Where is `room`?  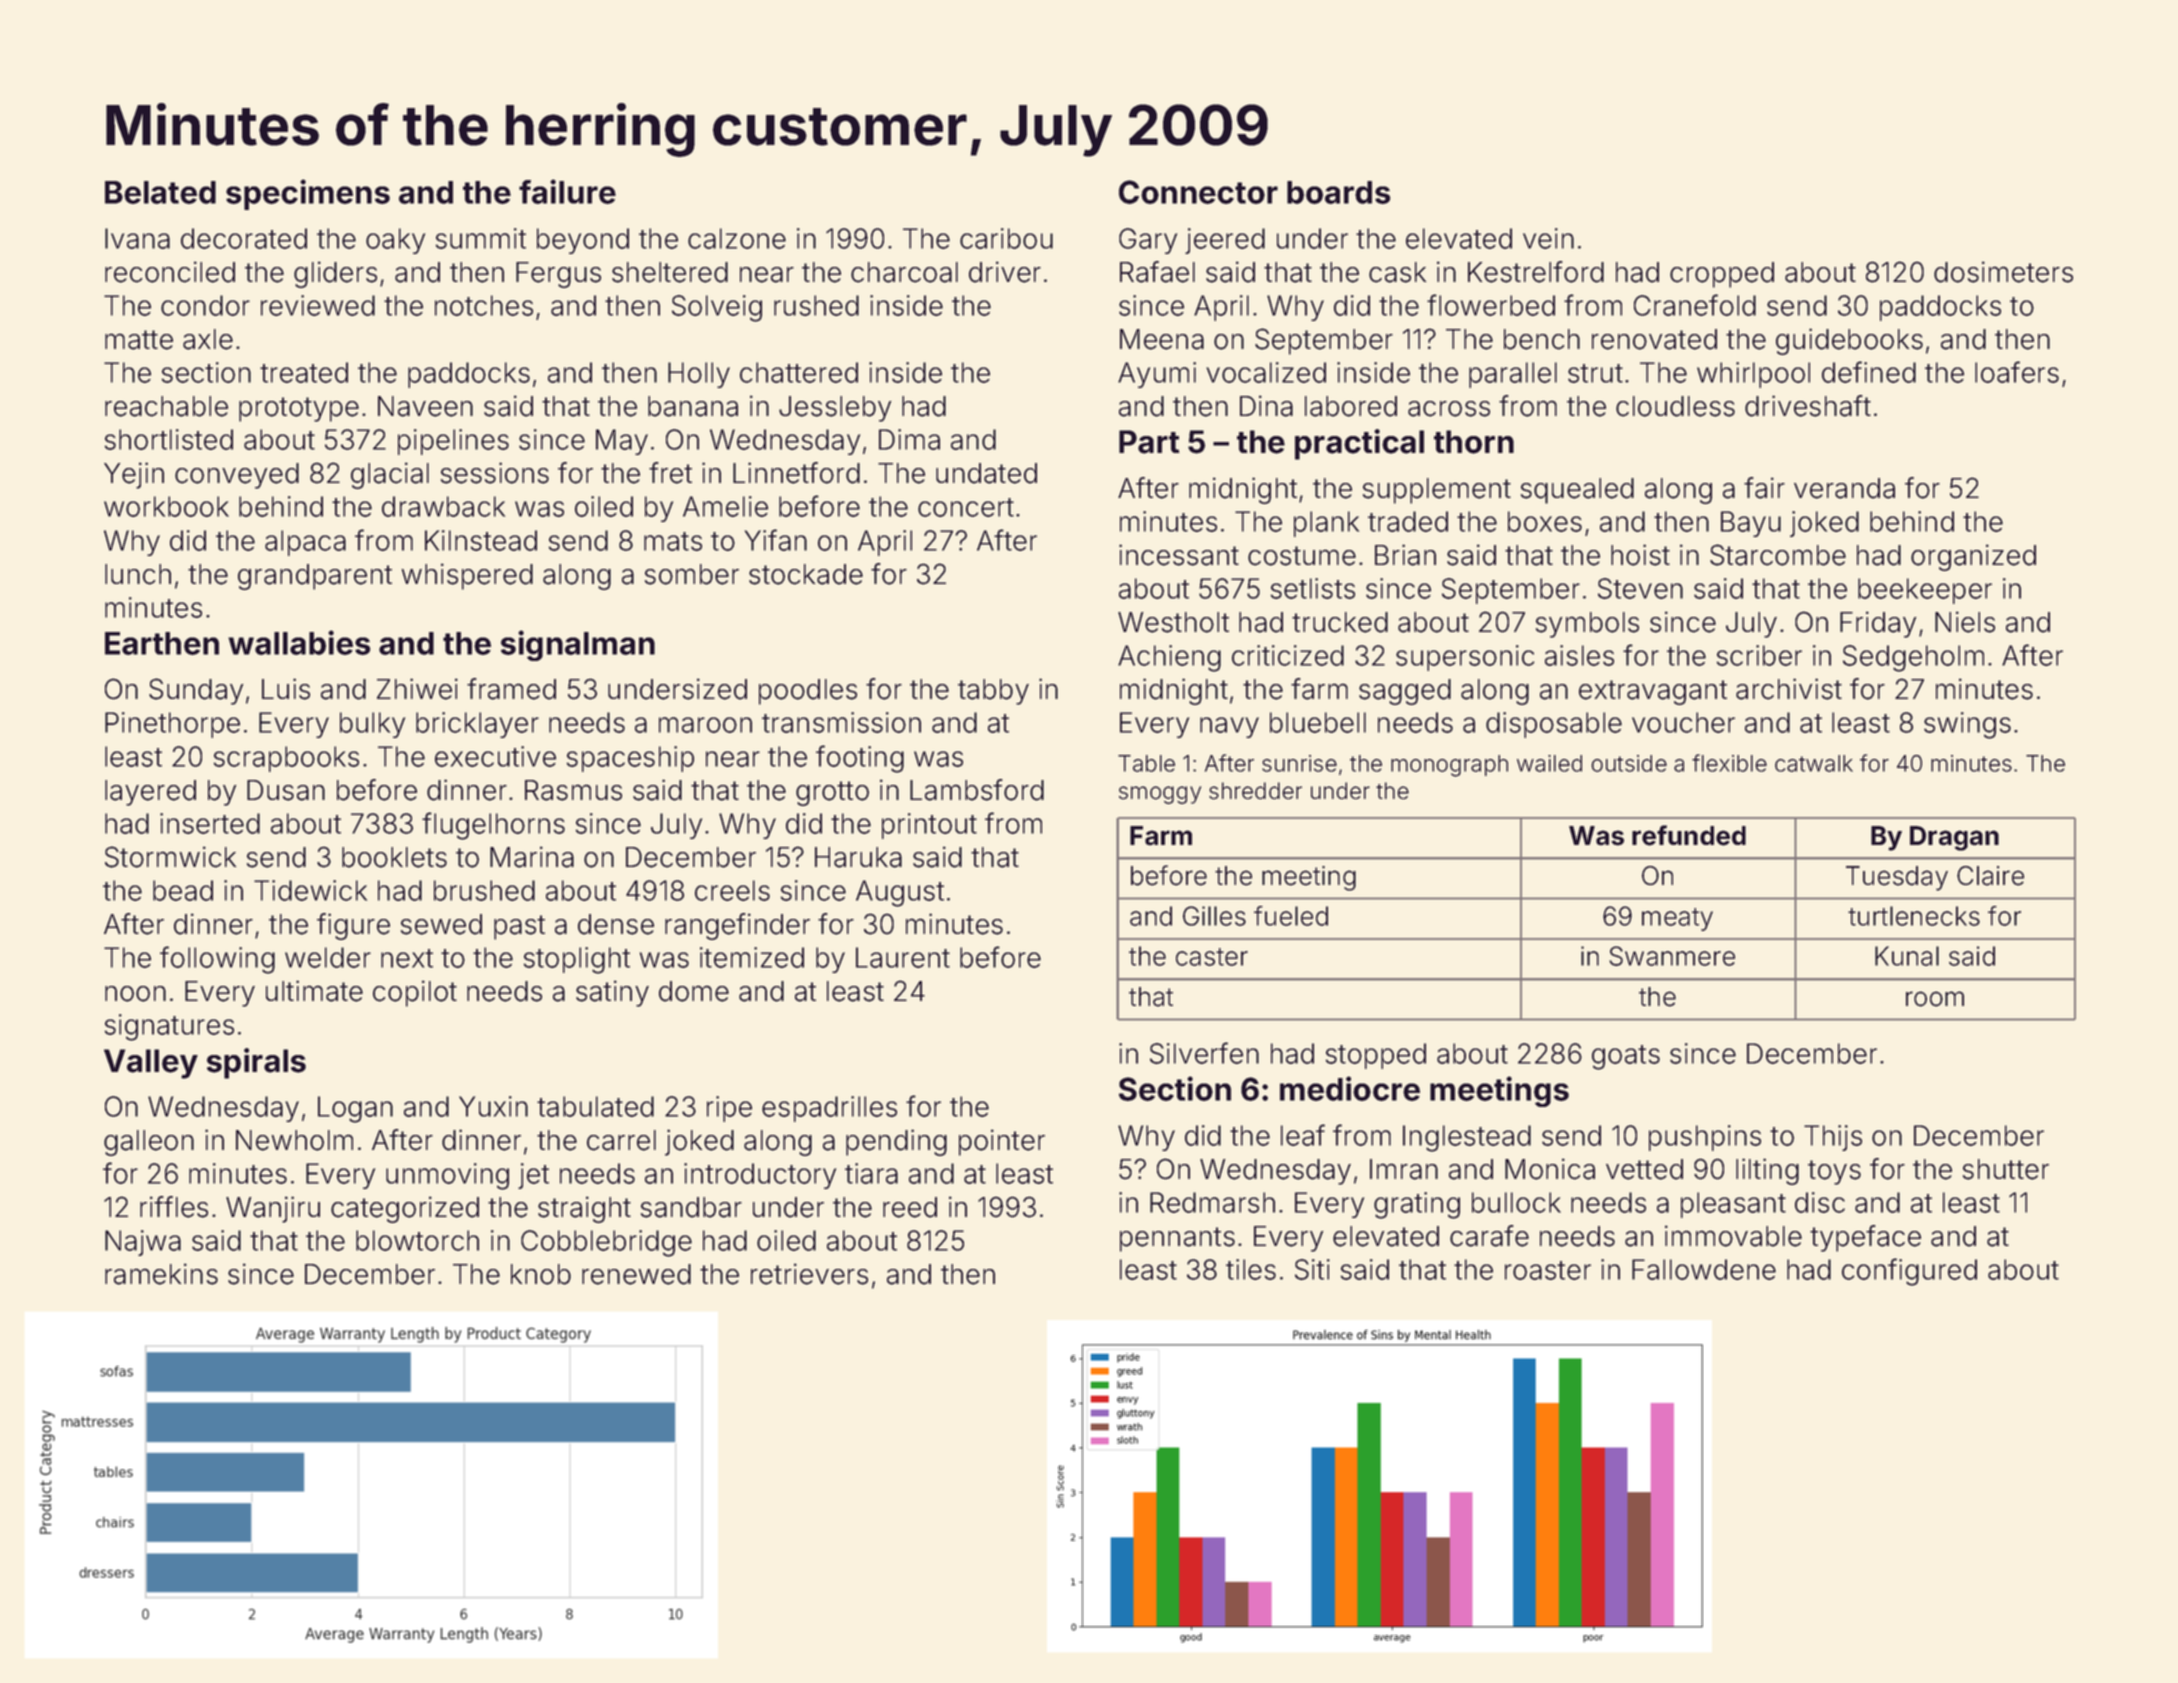
room is located at coordinates (1935, 999).
